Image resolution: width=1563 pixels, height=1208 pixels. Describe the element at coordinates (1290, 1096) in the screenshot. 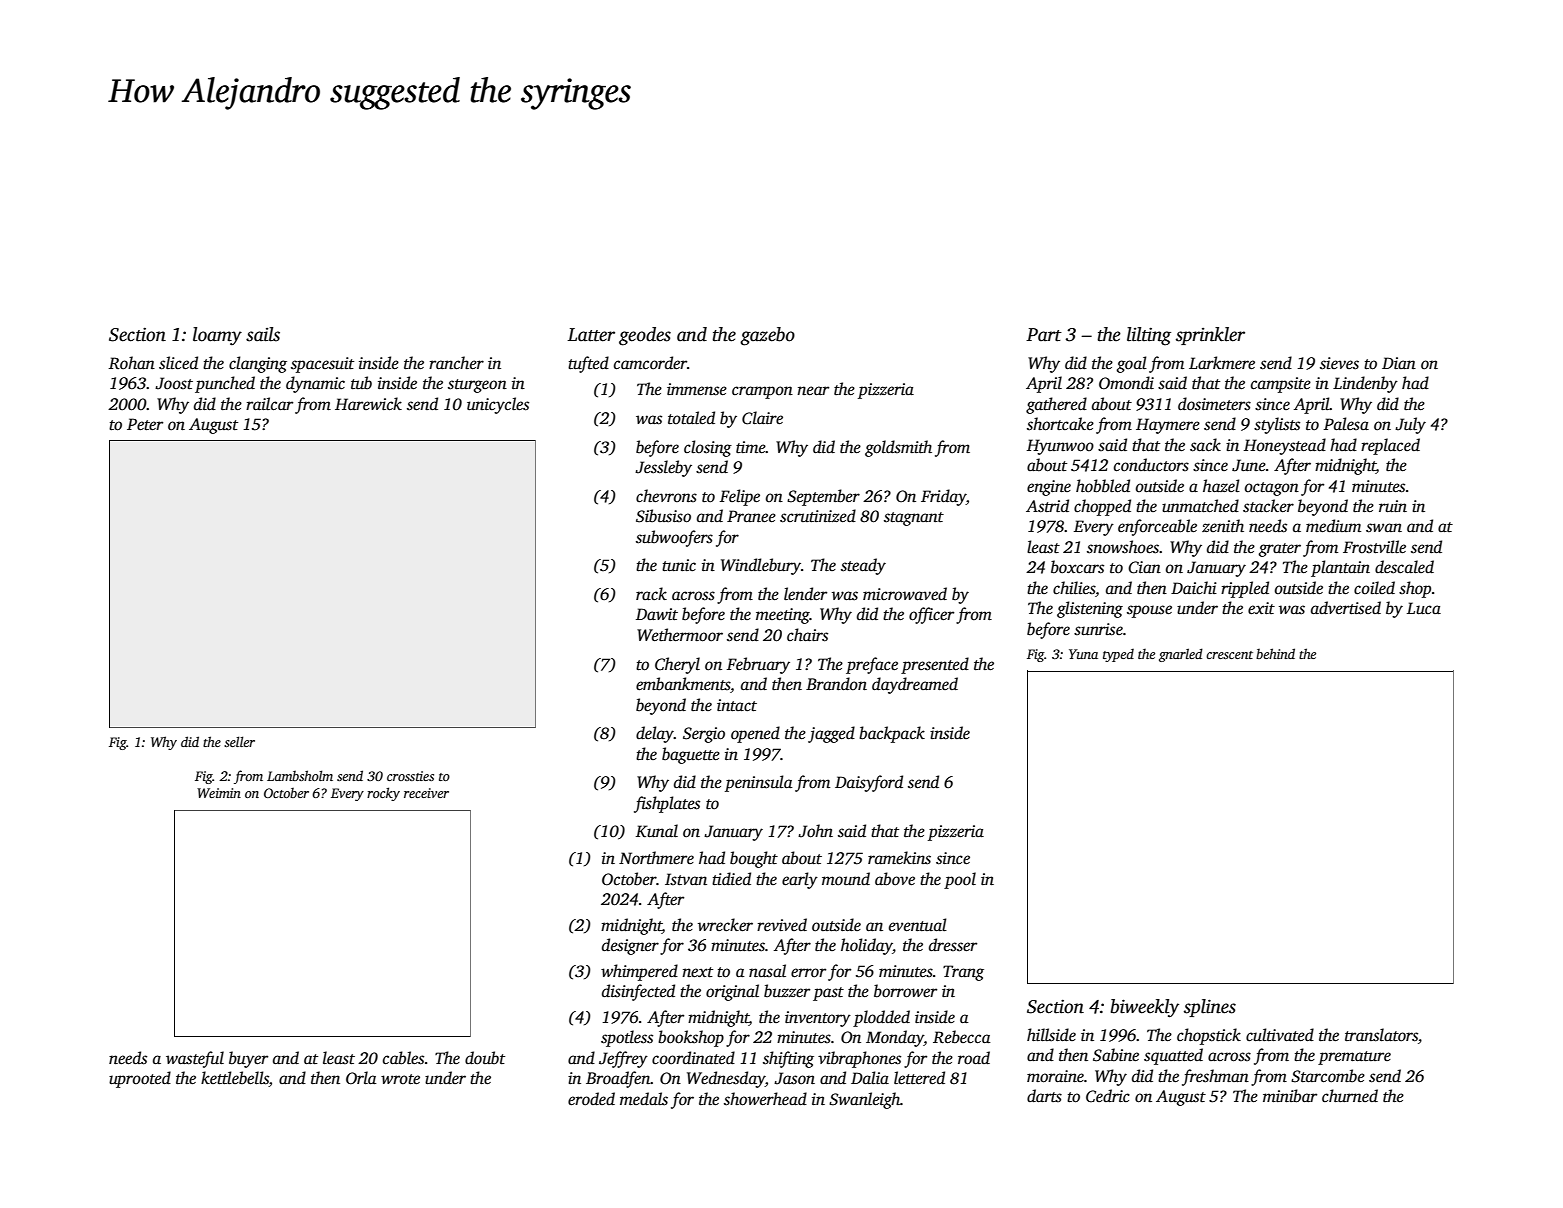

I see `minibar` at that location.
